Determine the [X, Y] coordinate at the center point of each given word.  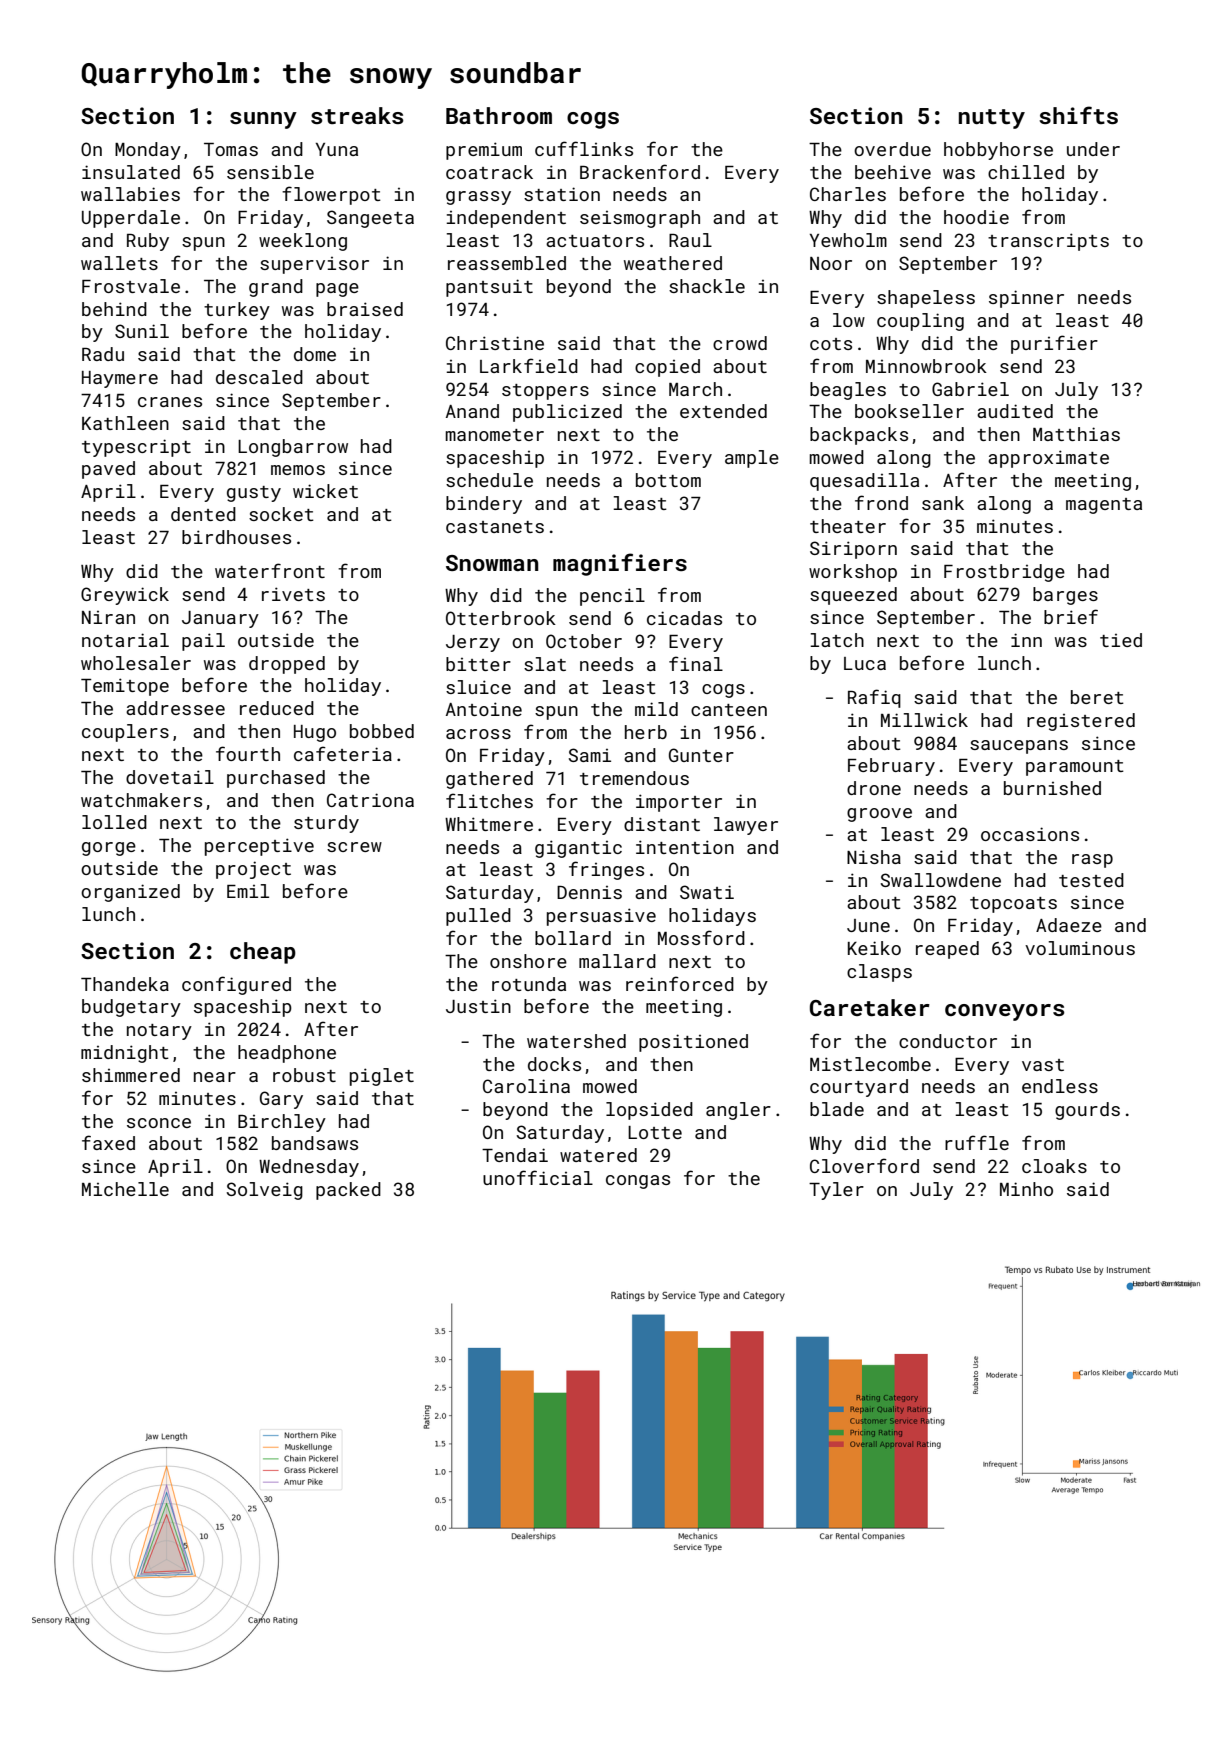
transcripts [1048, 242]
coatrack [489, 172]
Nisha [874, 857]
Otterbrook [501, 618]
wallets [119, 263]
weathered [673, 263]
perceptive [259, 847]
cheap [263, 953]
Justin [478, 1006]
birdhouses [236, 537]
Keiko [874, 948]
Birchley [282, 1123]
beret [1097, 697]
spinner [1026, 299]
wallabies [130, 194]
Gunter [701, 755]
